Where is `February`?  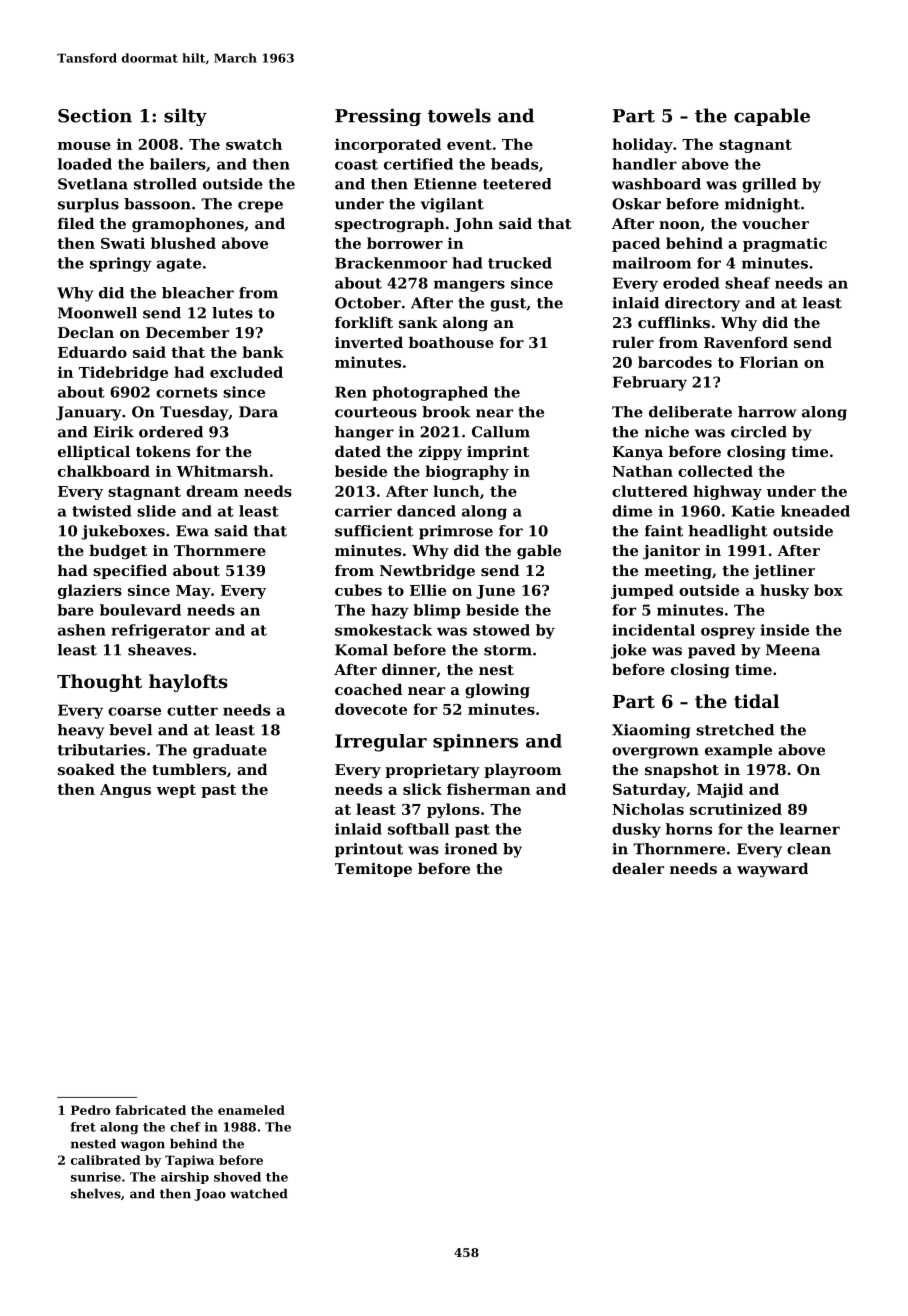 February is located at coordinates (650, 383).
